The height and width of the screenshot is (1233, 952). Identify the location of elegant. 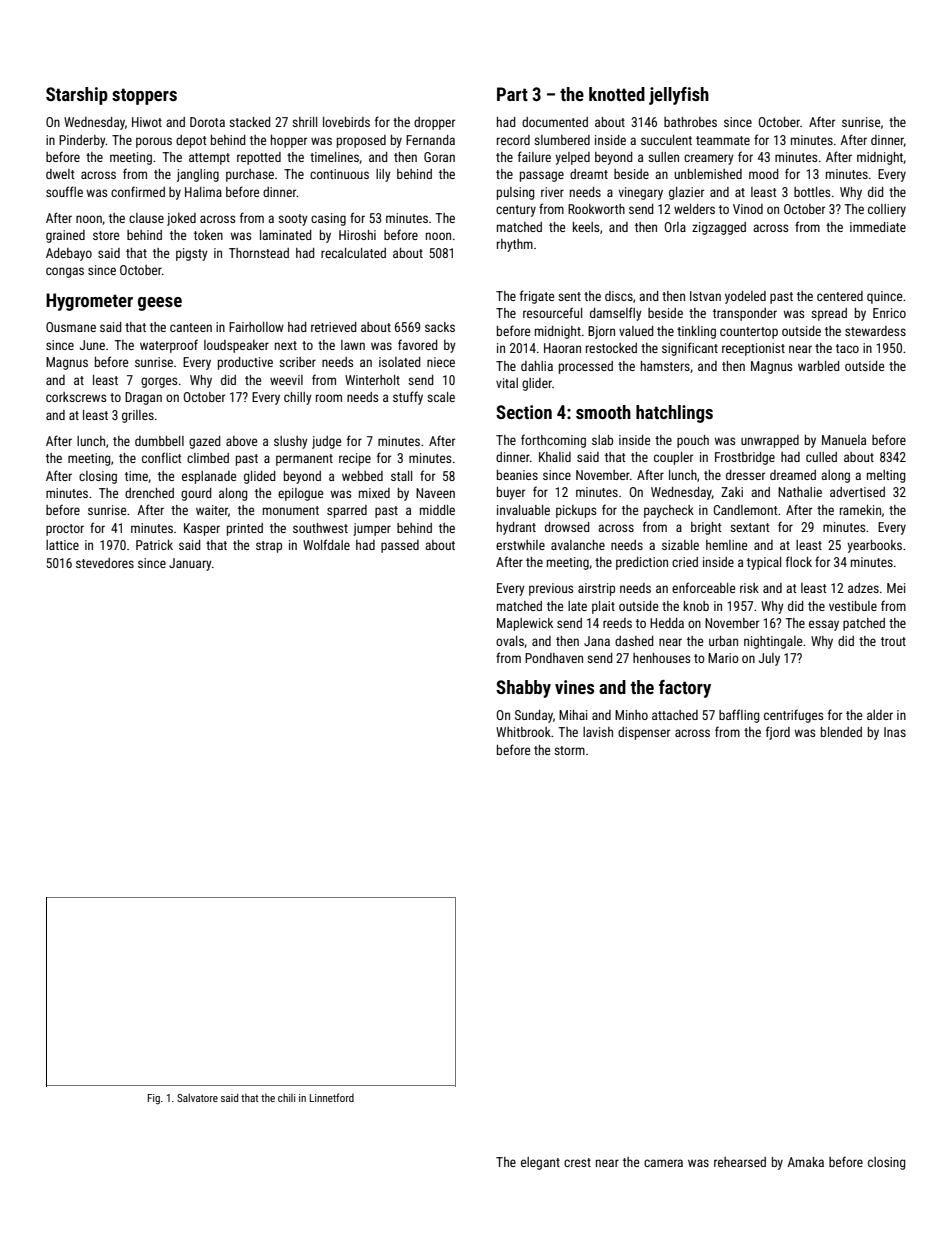
(540, 1163).
